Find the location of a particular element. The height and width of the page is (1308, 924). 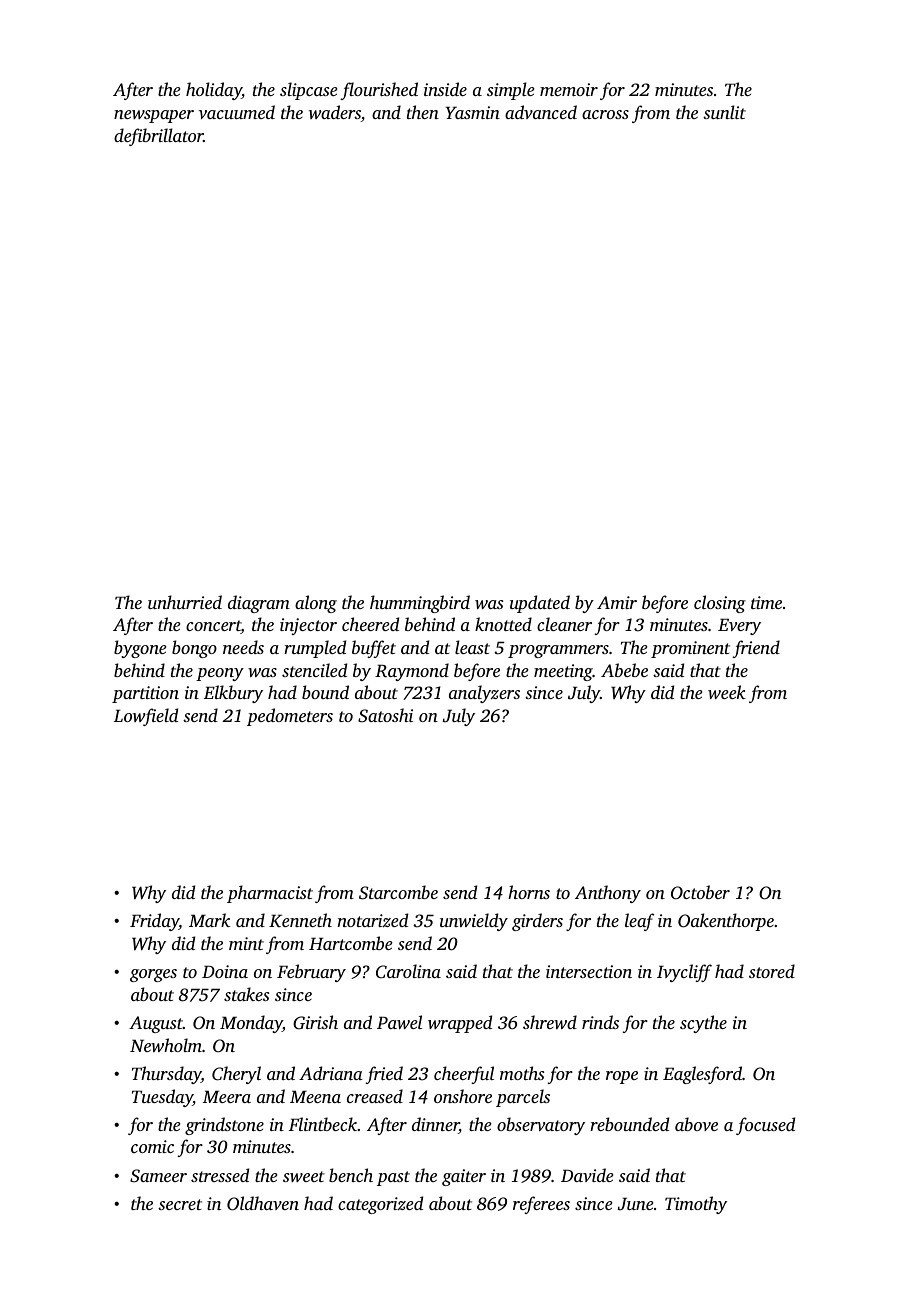

week is located at coordinates (727, 692).
